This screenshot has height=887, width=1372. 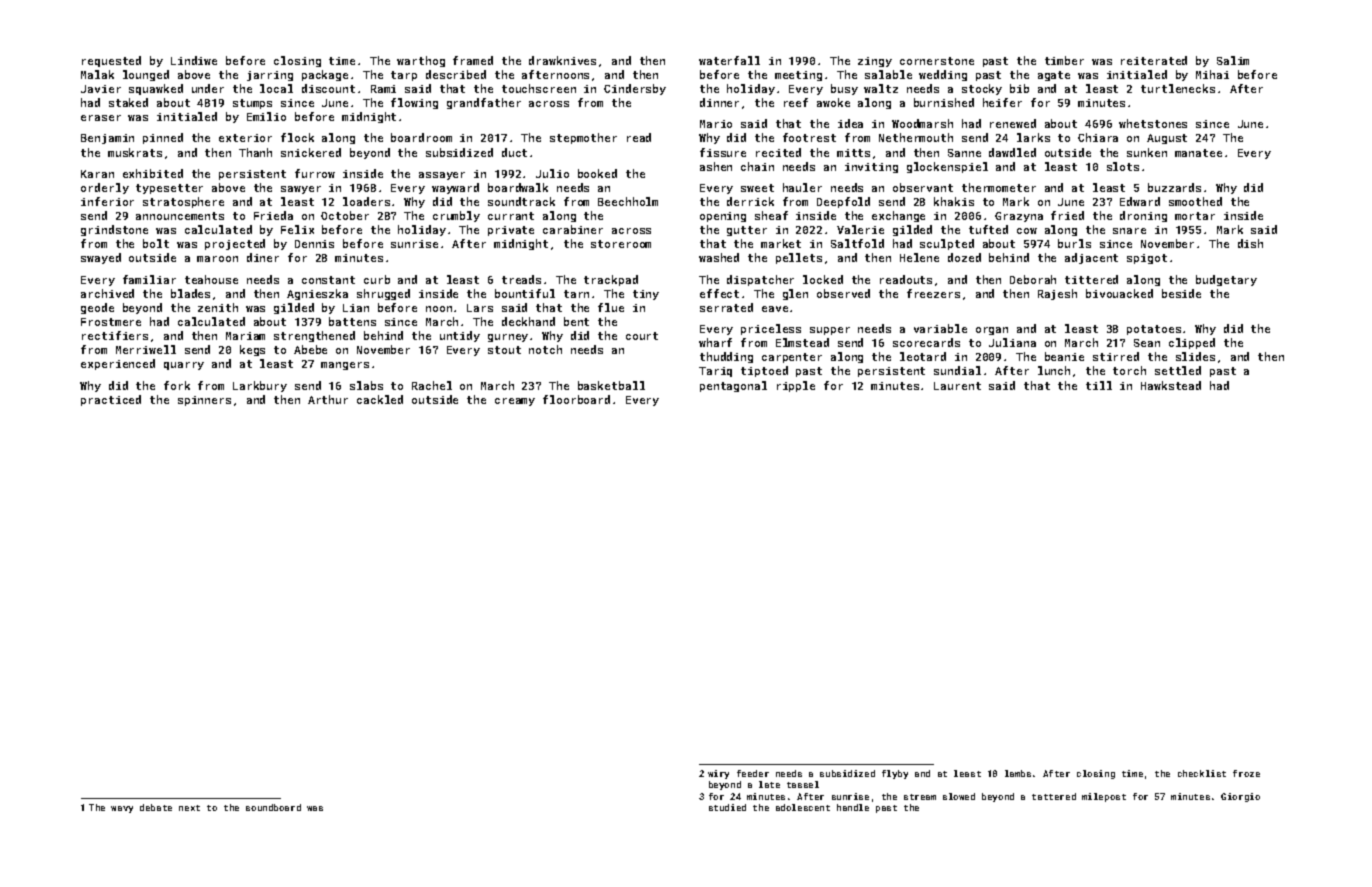 What do you see at coordinates (1233, 60) in the screenshot?
I see `Salim` at bounding box center [1233, 60].
